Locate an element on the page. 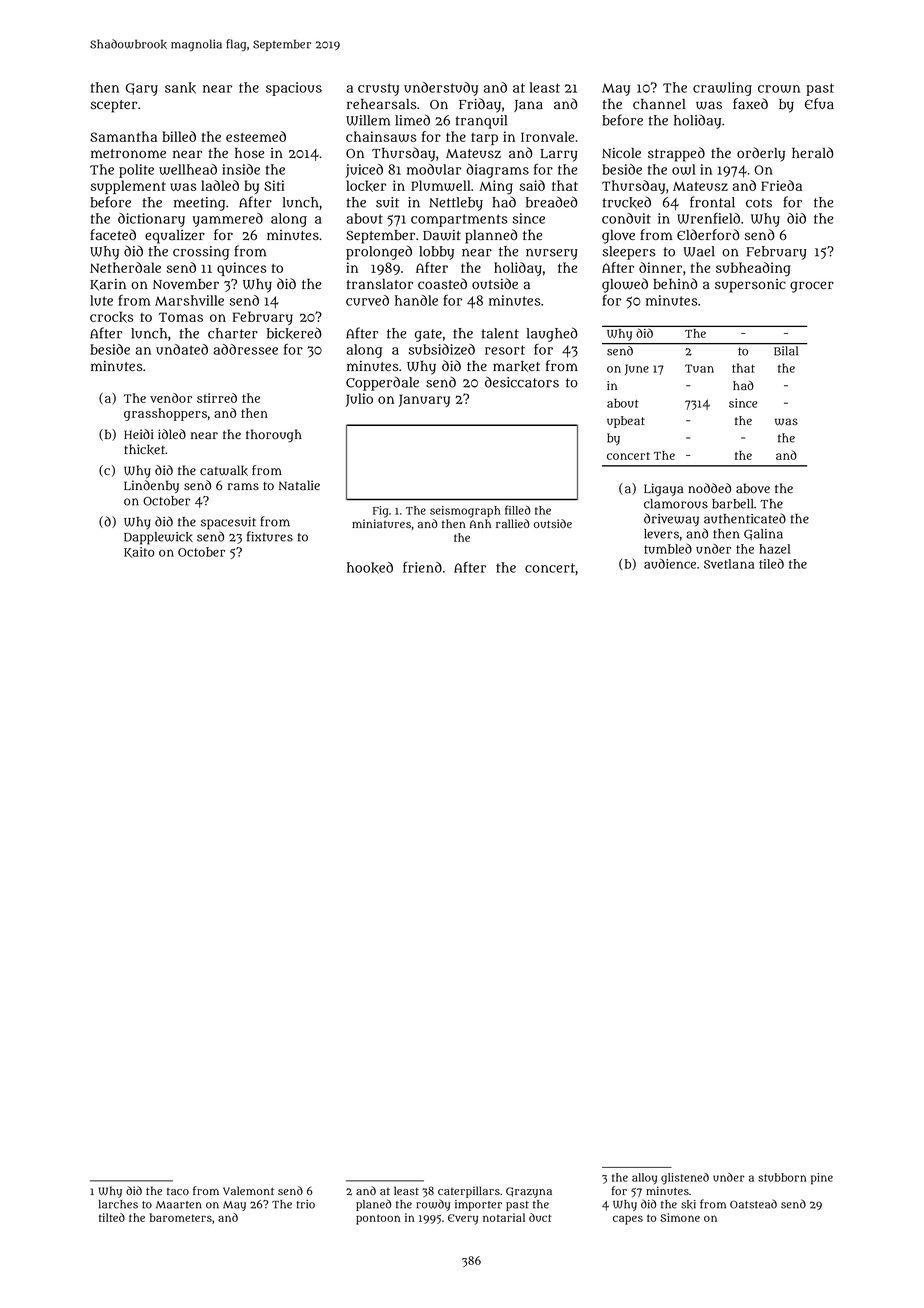  crawling is located at coordinates (722, 89).
